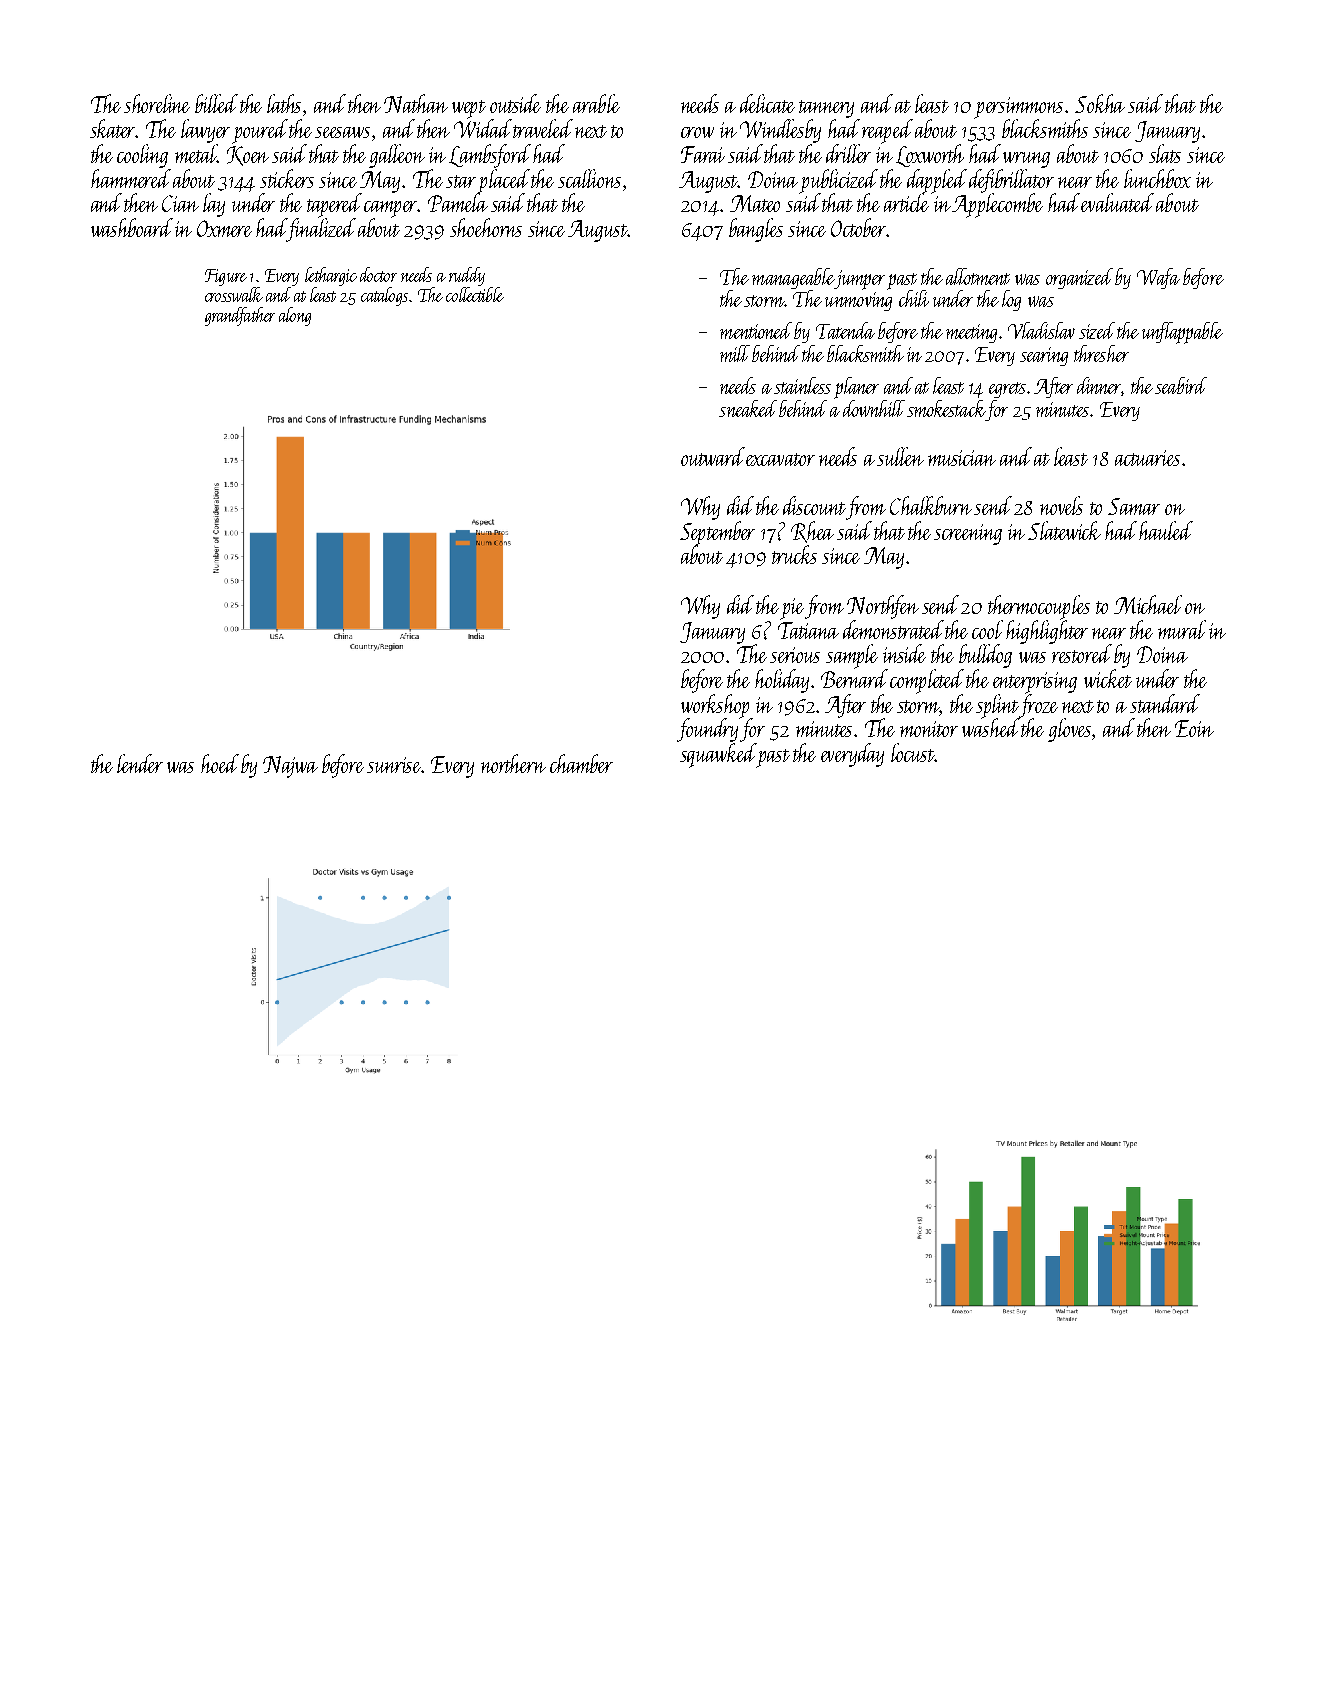 The width and height of the image is (1318, 1705). I want to click on lunchbox, so click(1157, 178).
